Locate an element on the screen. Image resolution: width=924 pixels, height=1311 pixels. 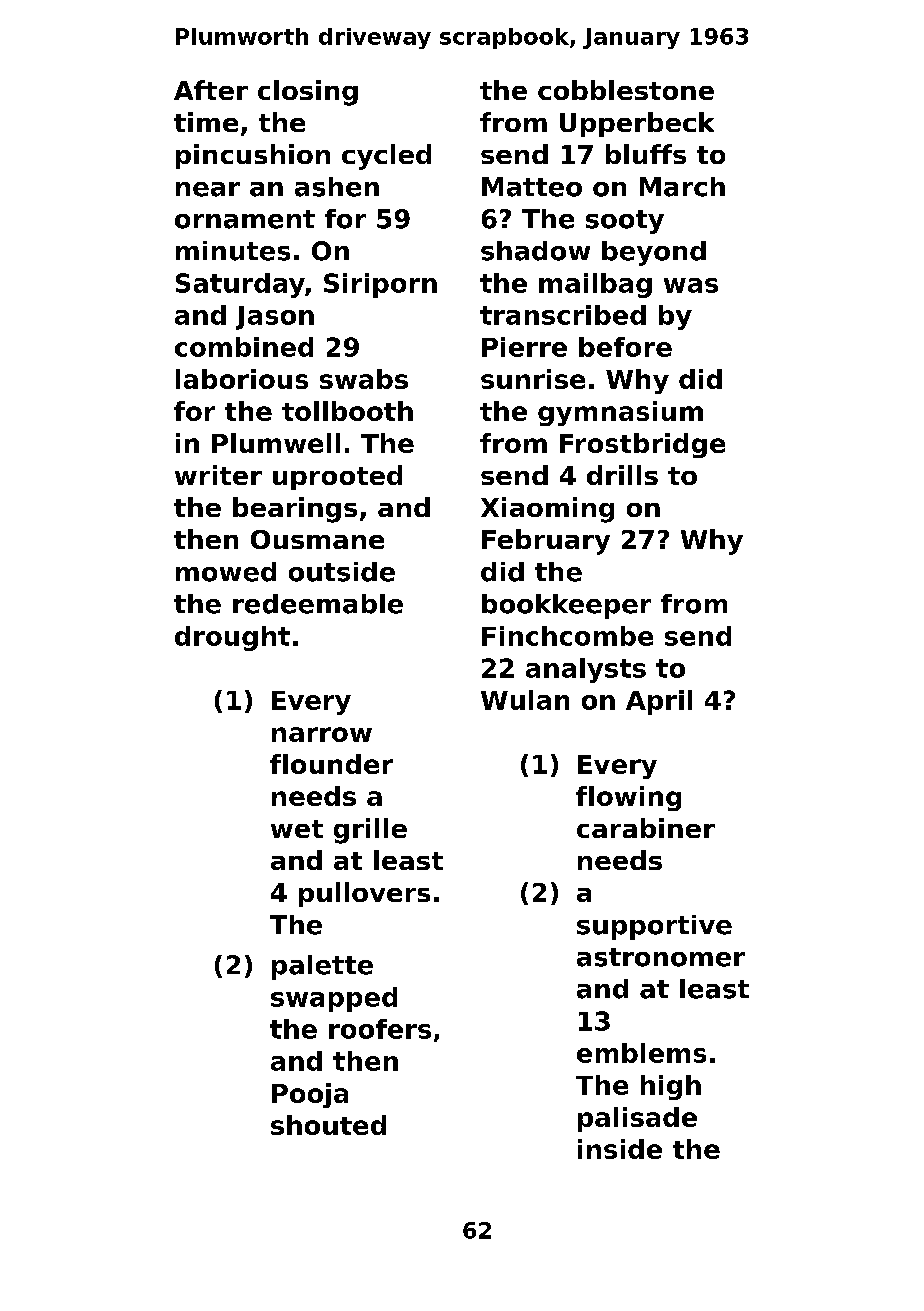
Frostbridge is located at coordinates (642, 445).
